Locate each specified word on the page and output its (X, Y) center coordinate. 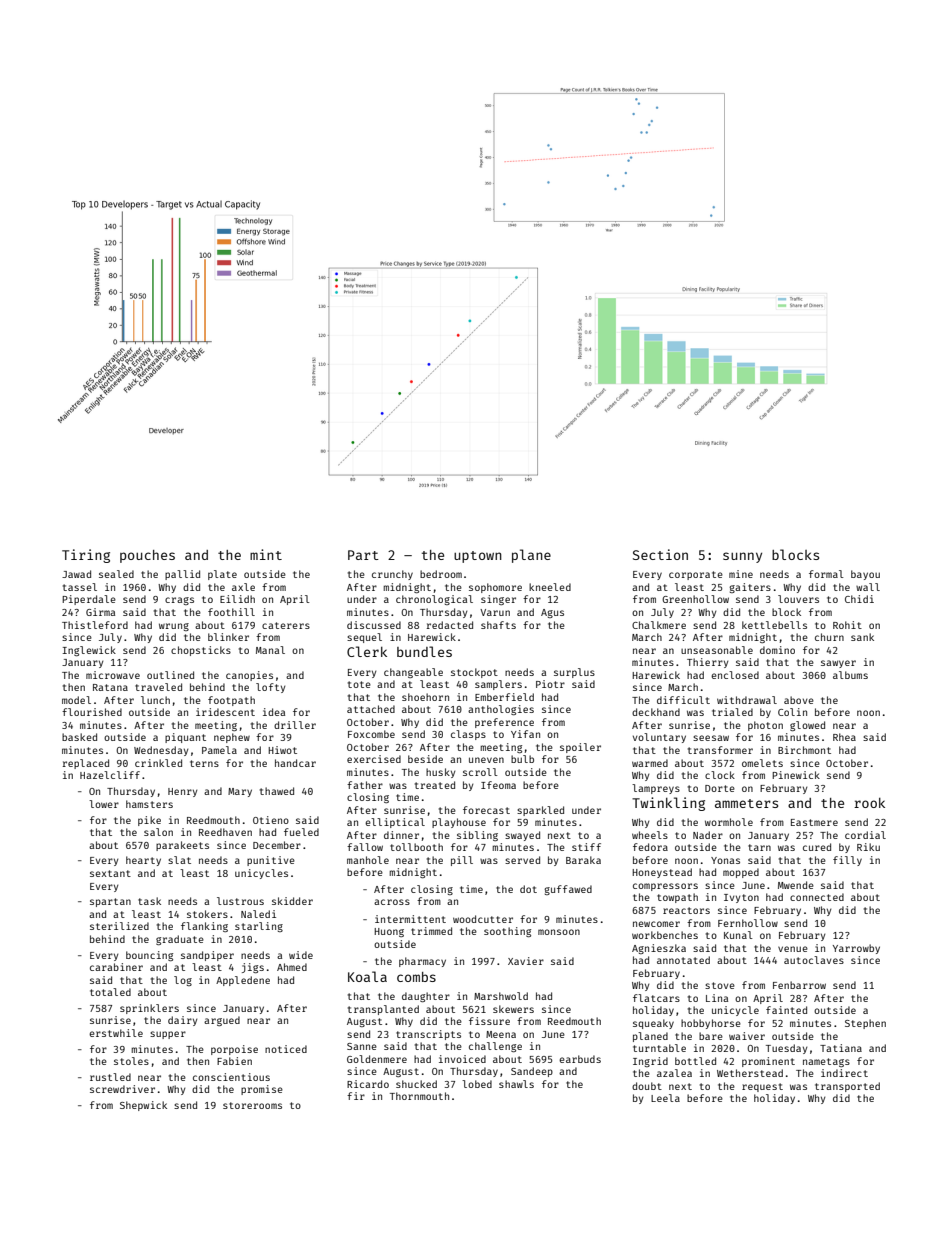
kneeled (550, 587)
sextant (110, 873)
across (392, 902)
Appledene (243, 981)
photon (765, 726)
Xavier (526, 961)
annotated (683, 960)
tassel (80, 587)
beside (425, 759)
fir (356, 1096)
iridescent (225, 712)
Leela (665, 1098)
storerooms (252, 1105)
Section (660, 554)
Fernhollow (748, 923)
